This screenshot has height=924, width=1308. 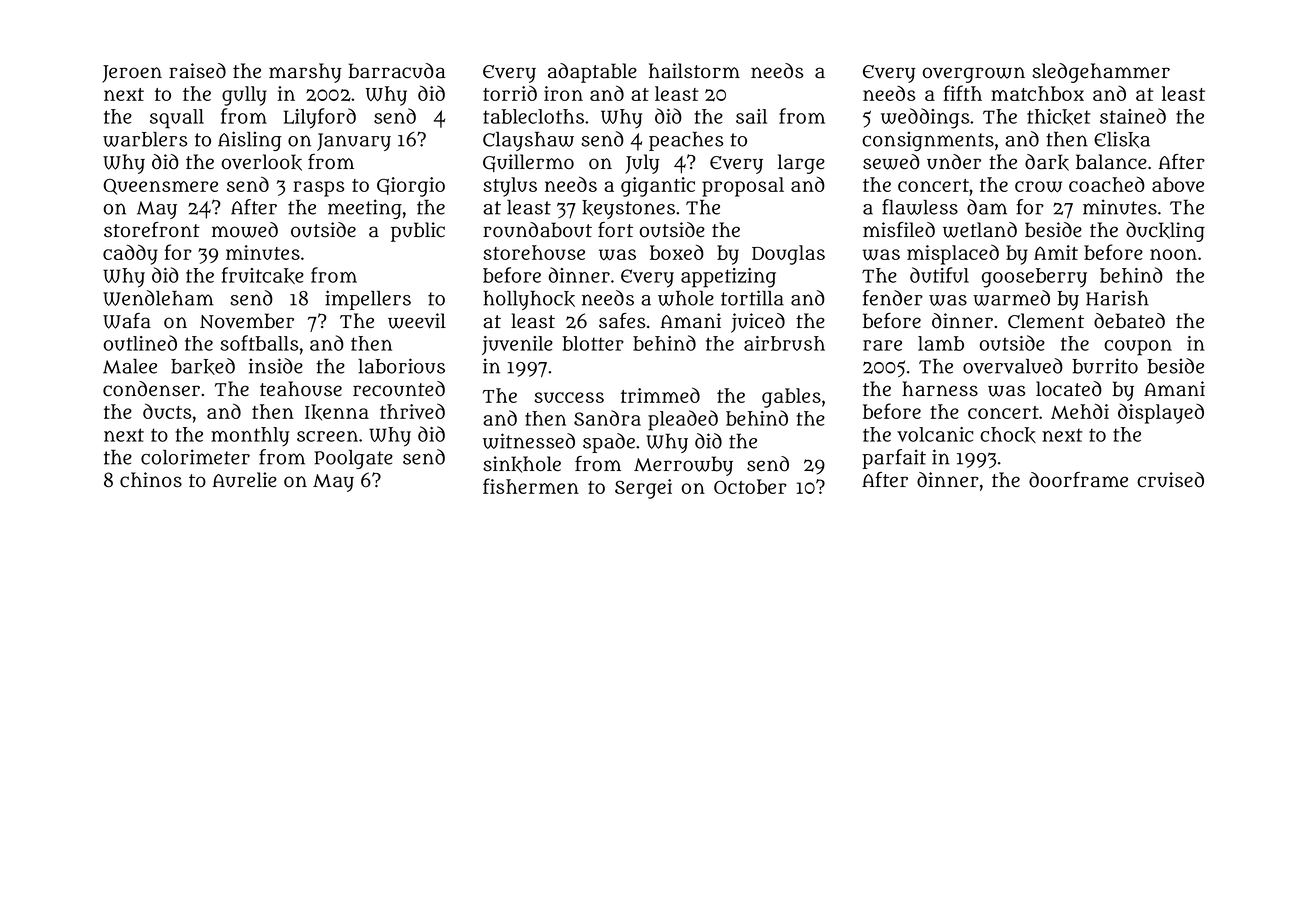 I want to click on whole, so click(x=686, y=298).
